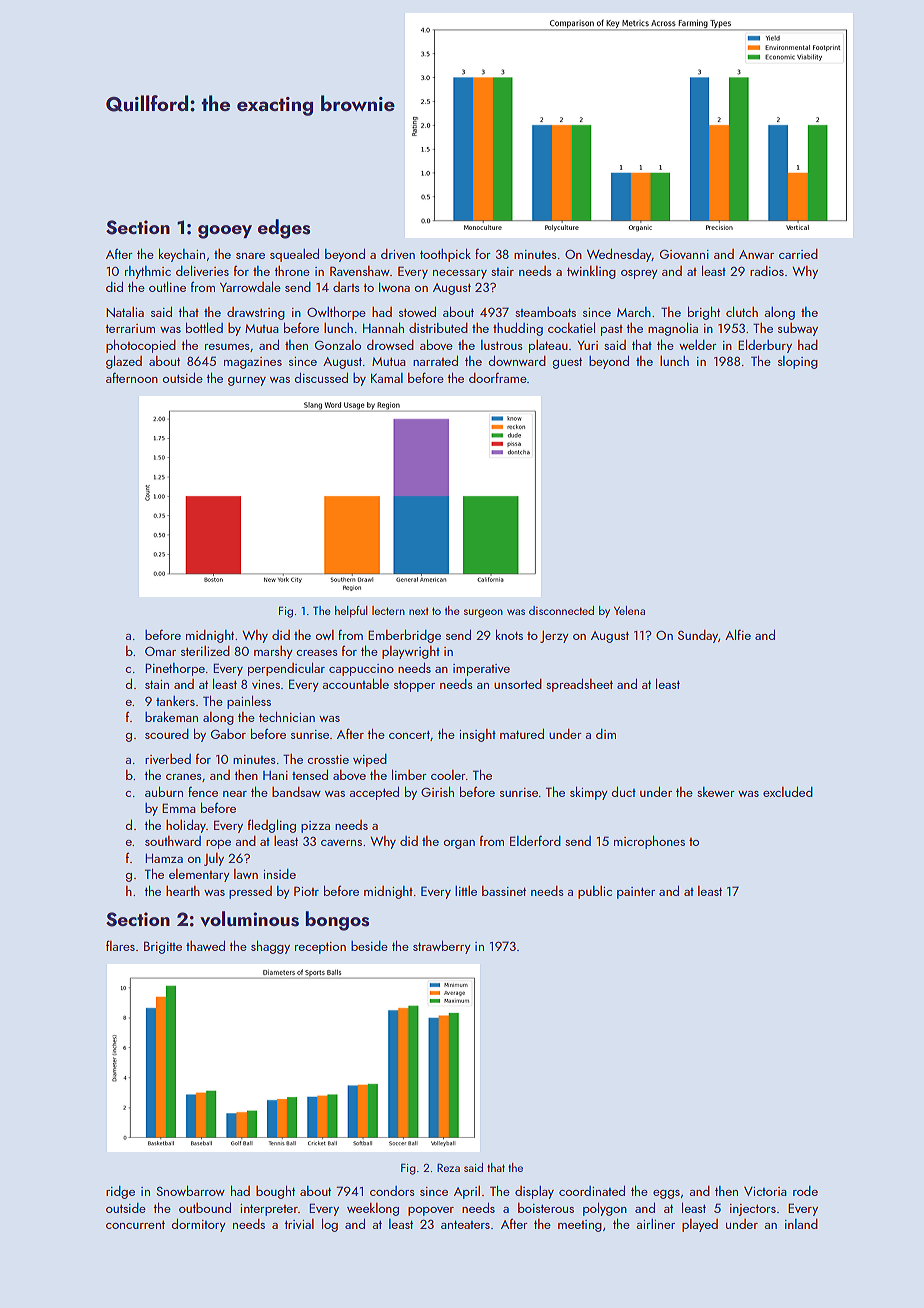 The width and height of the document is (924, 1308). I want to click on shaggy, so click(270, 947).
